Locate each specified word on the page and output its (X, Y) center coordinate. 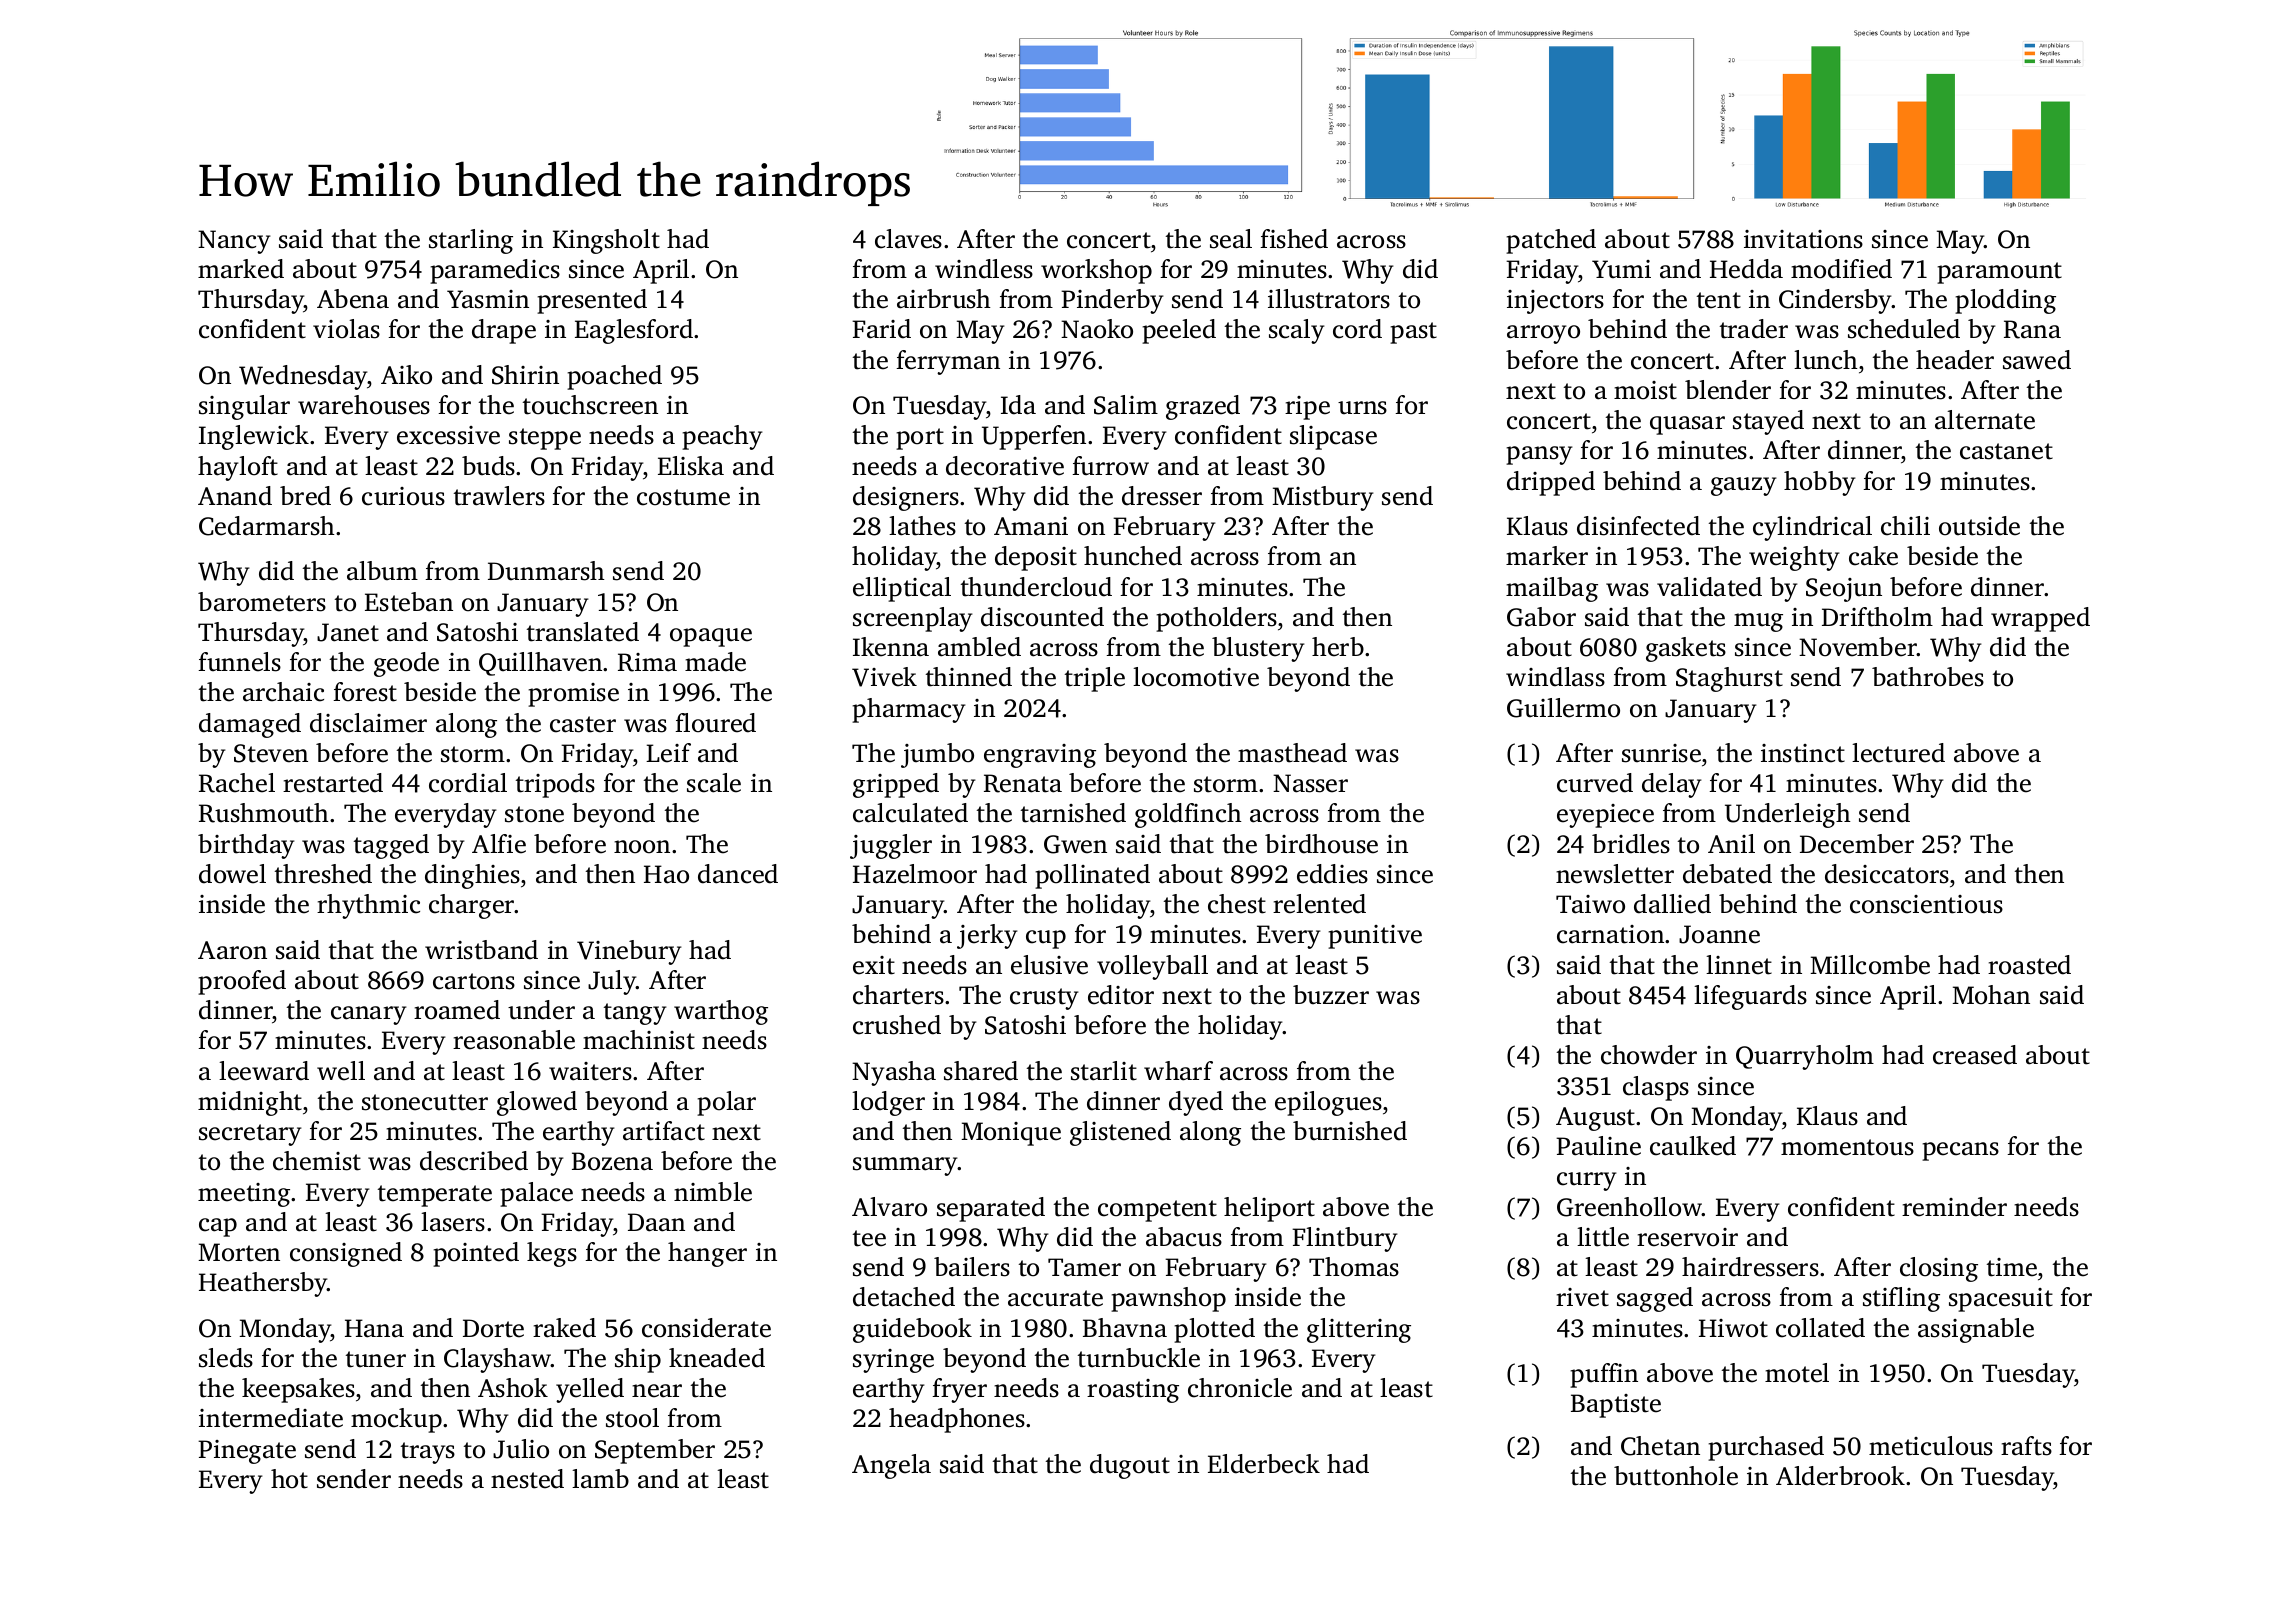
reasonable (514, 1040)
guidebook (912, 1330)
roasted (2029, 965)
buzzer (1331, 995)
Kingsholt (606, 241)
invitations (1803, 239)
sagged (1655, 1299)
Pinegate (247, 1452)
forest (365, 692)
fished (1294, 239)
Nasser (1310, 783)
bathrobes (1928, 677)
